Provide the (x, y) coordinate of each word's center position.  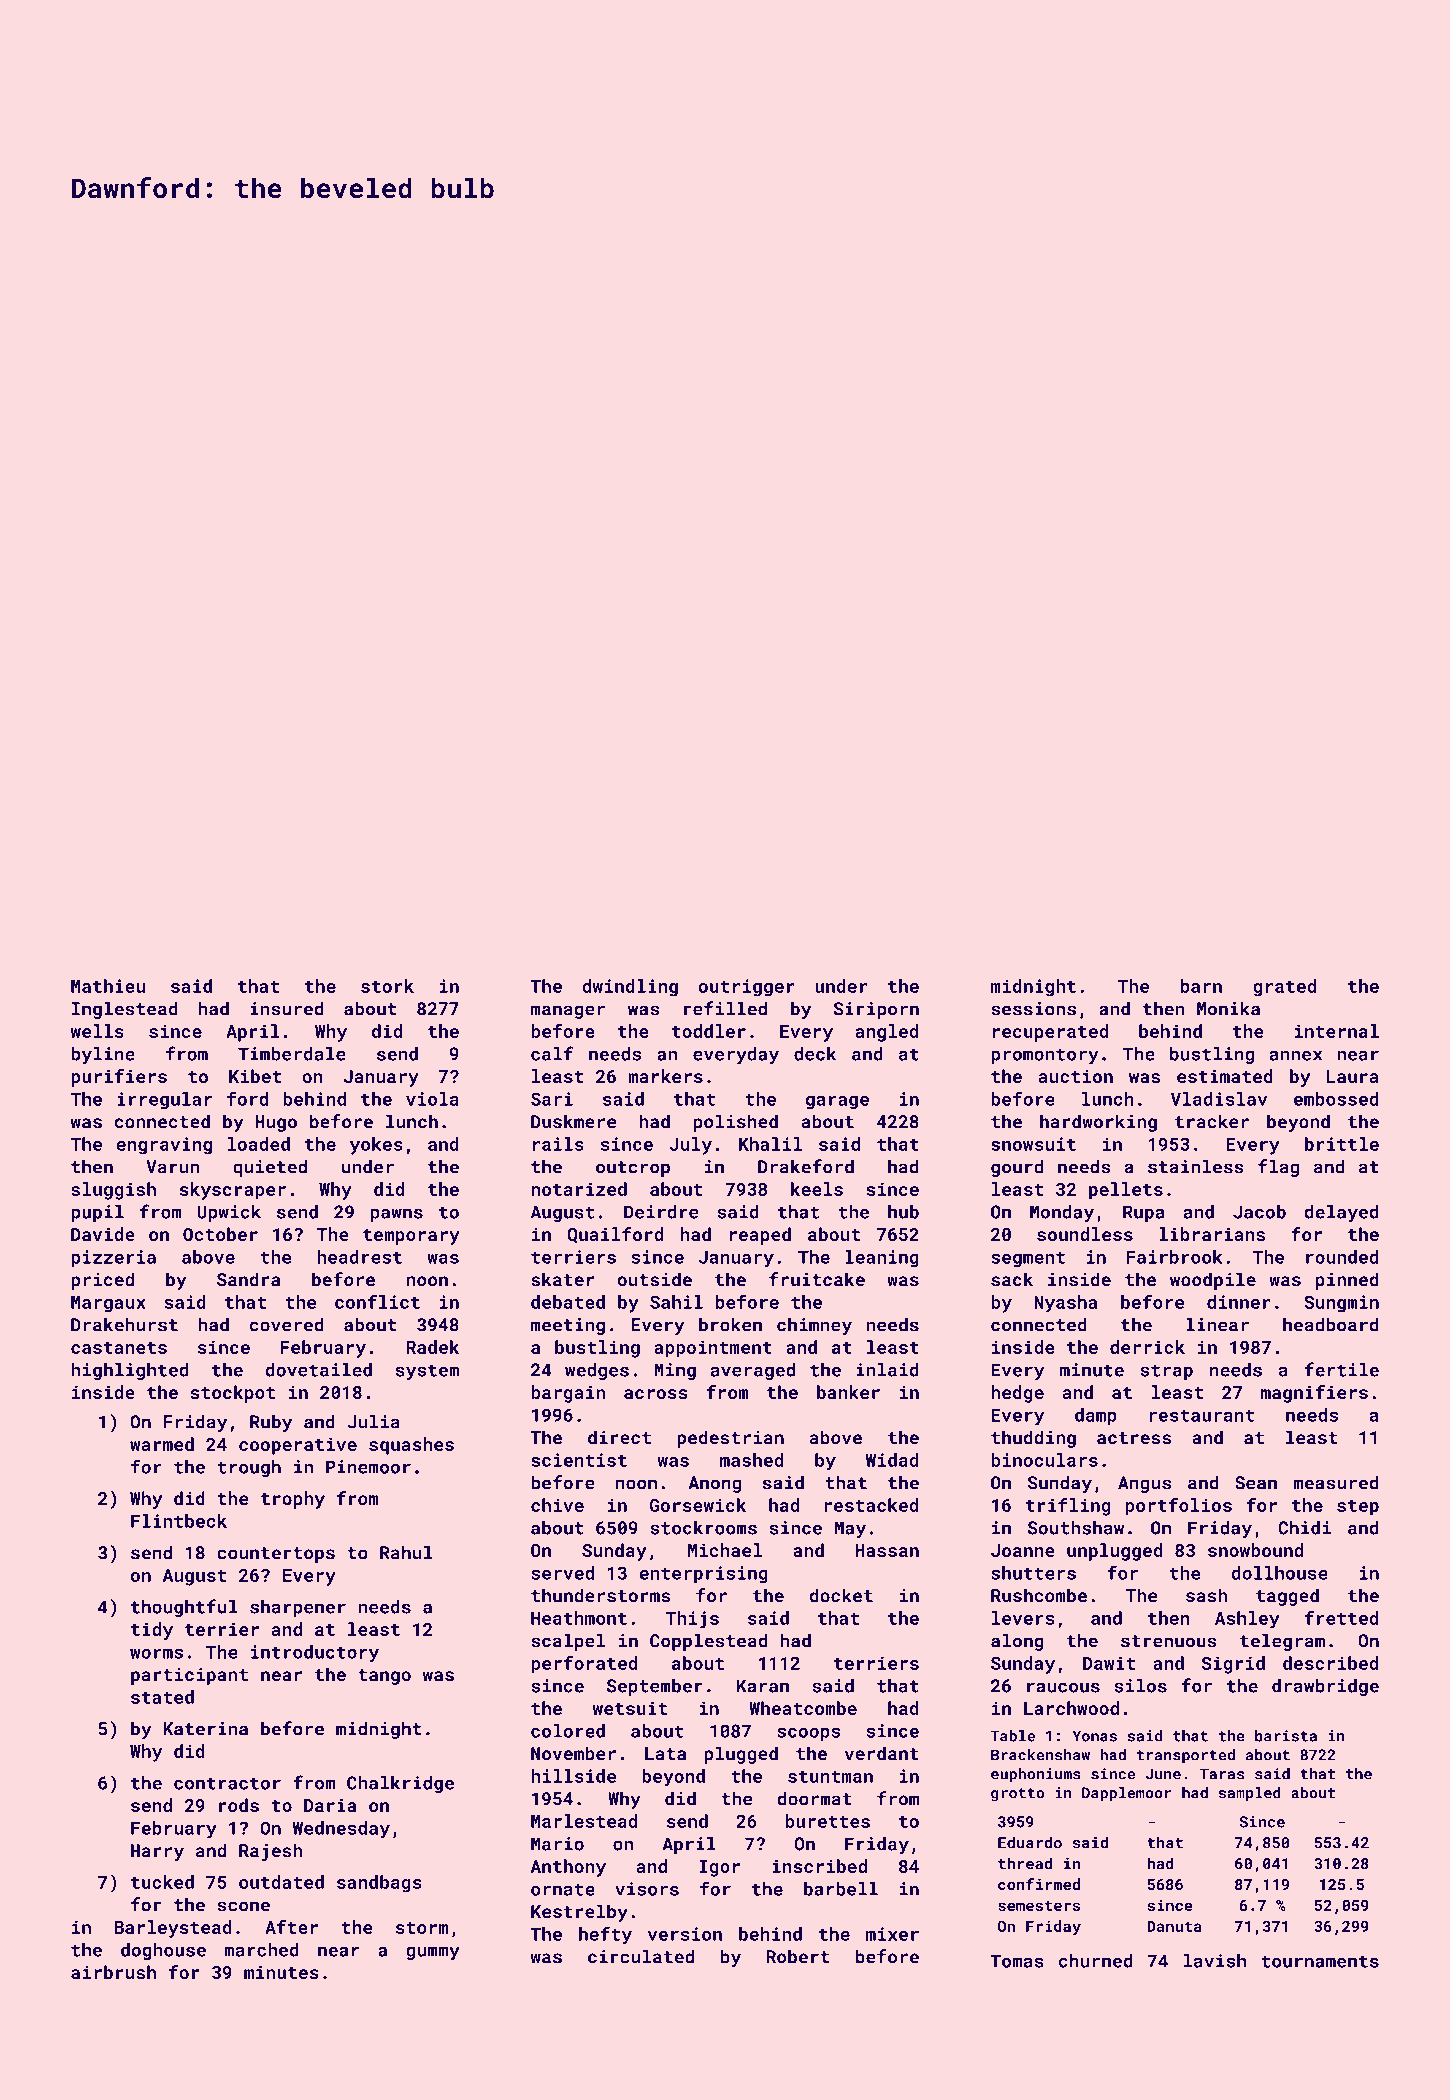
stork (387, 986)
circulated (641, 1956)
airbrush (113, 1972)
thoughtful (184, 1608)
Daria (330, 1805)
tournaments (1320, 1961)
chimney (814, 1326)
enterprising (703, 1574)
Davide (103, 1234)
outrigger (747, 988)
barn (1201, 986)
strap (1167, 1372)
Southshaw (1076, 1528)
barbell (841, 1889)
